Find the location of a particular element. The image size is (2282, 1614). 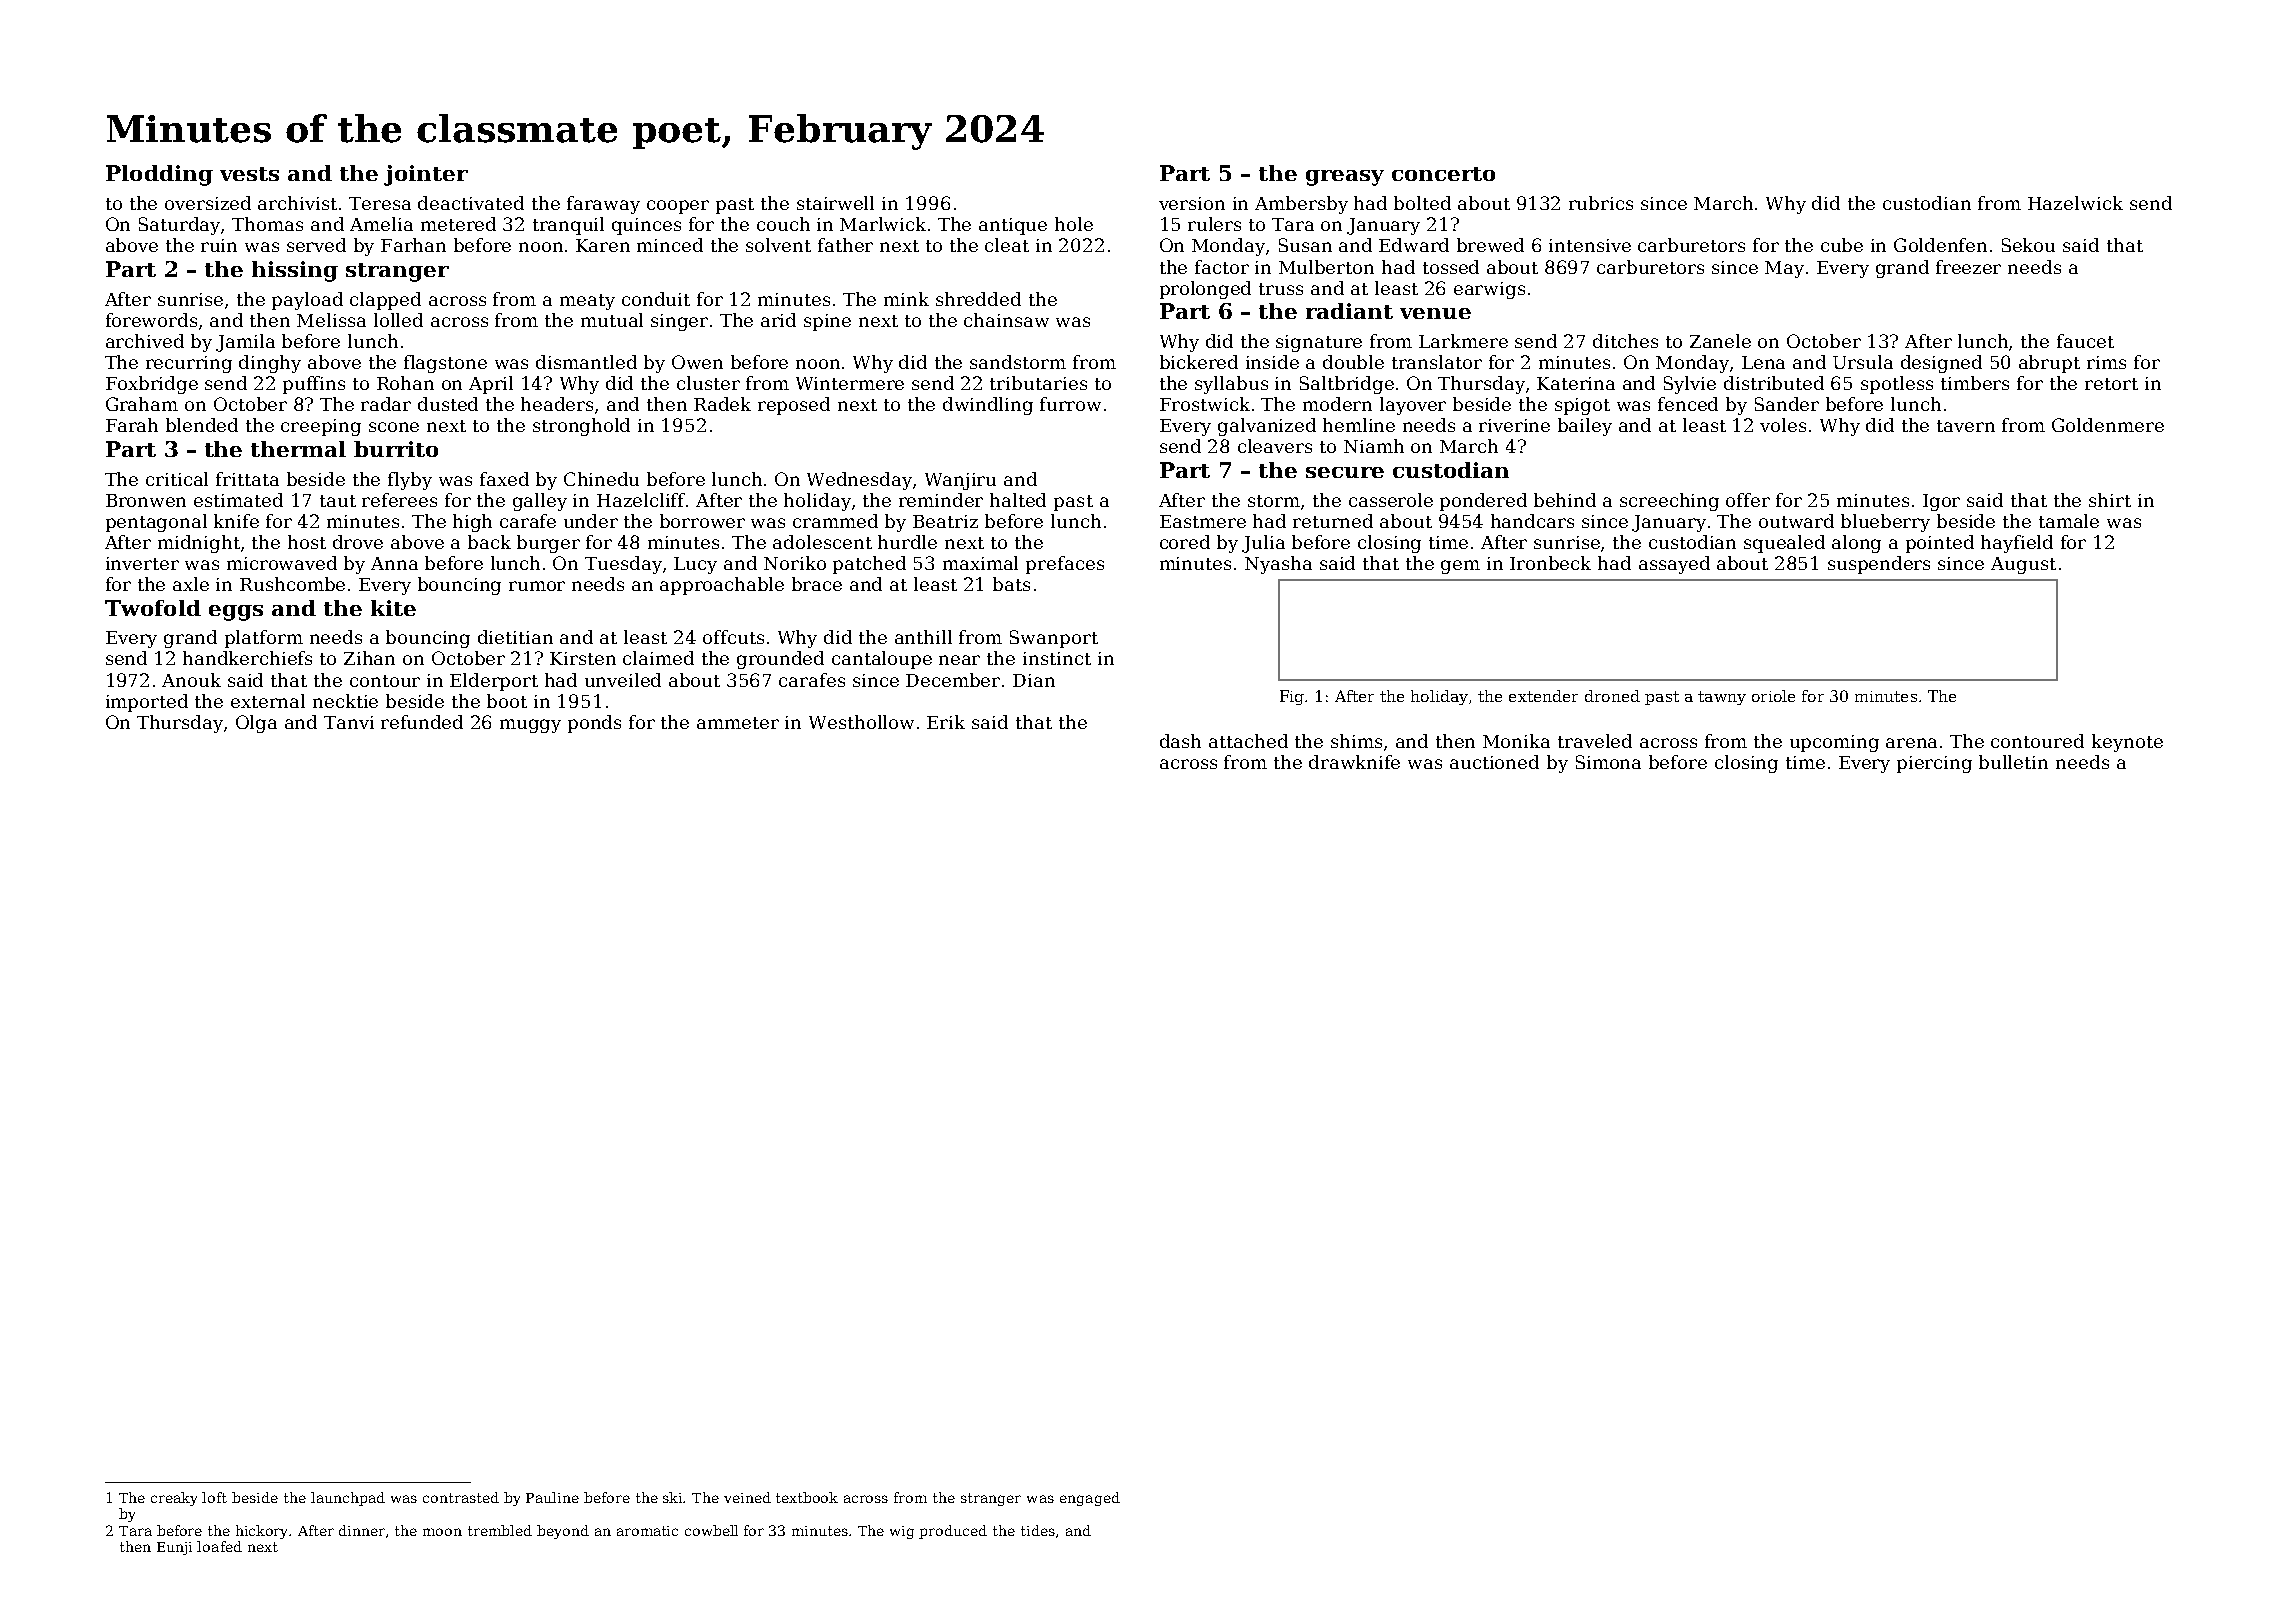

textbook is located at coordinates (807, 1497).
